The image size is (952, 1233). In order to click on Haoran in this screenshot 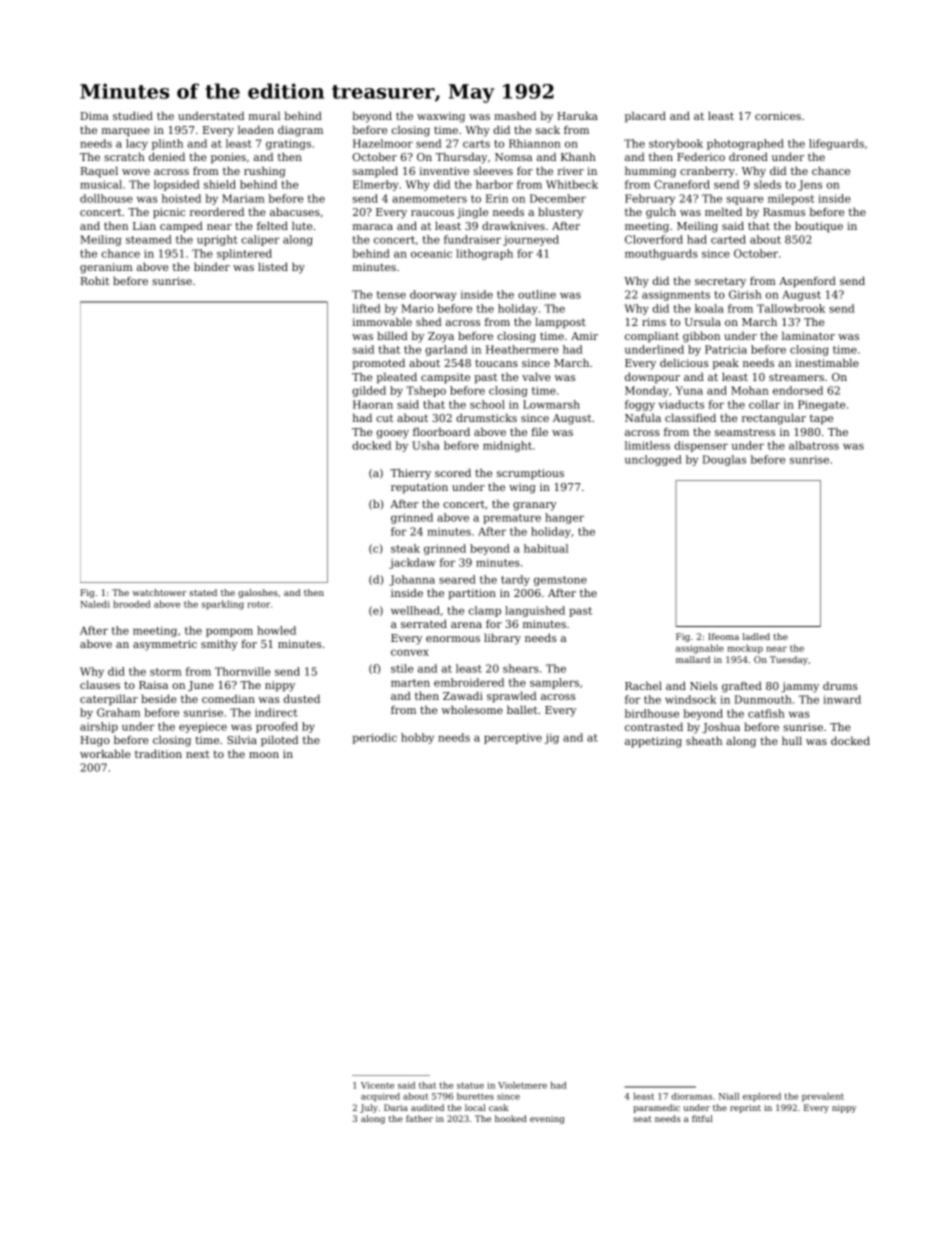, I will do `click(373, 404)`.
